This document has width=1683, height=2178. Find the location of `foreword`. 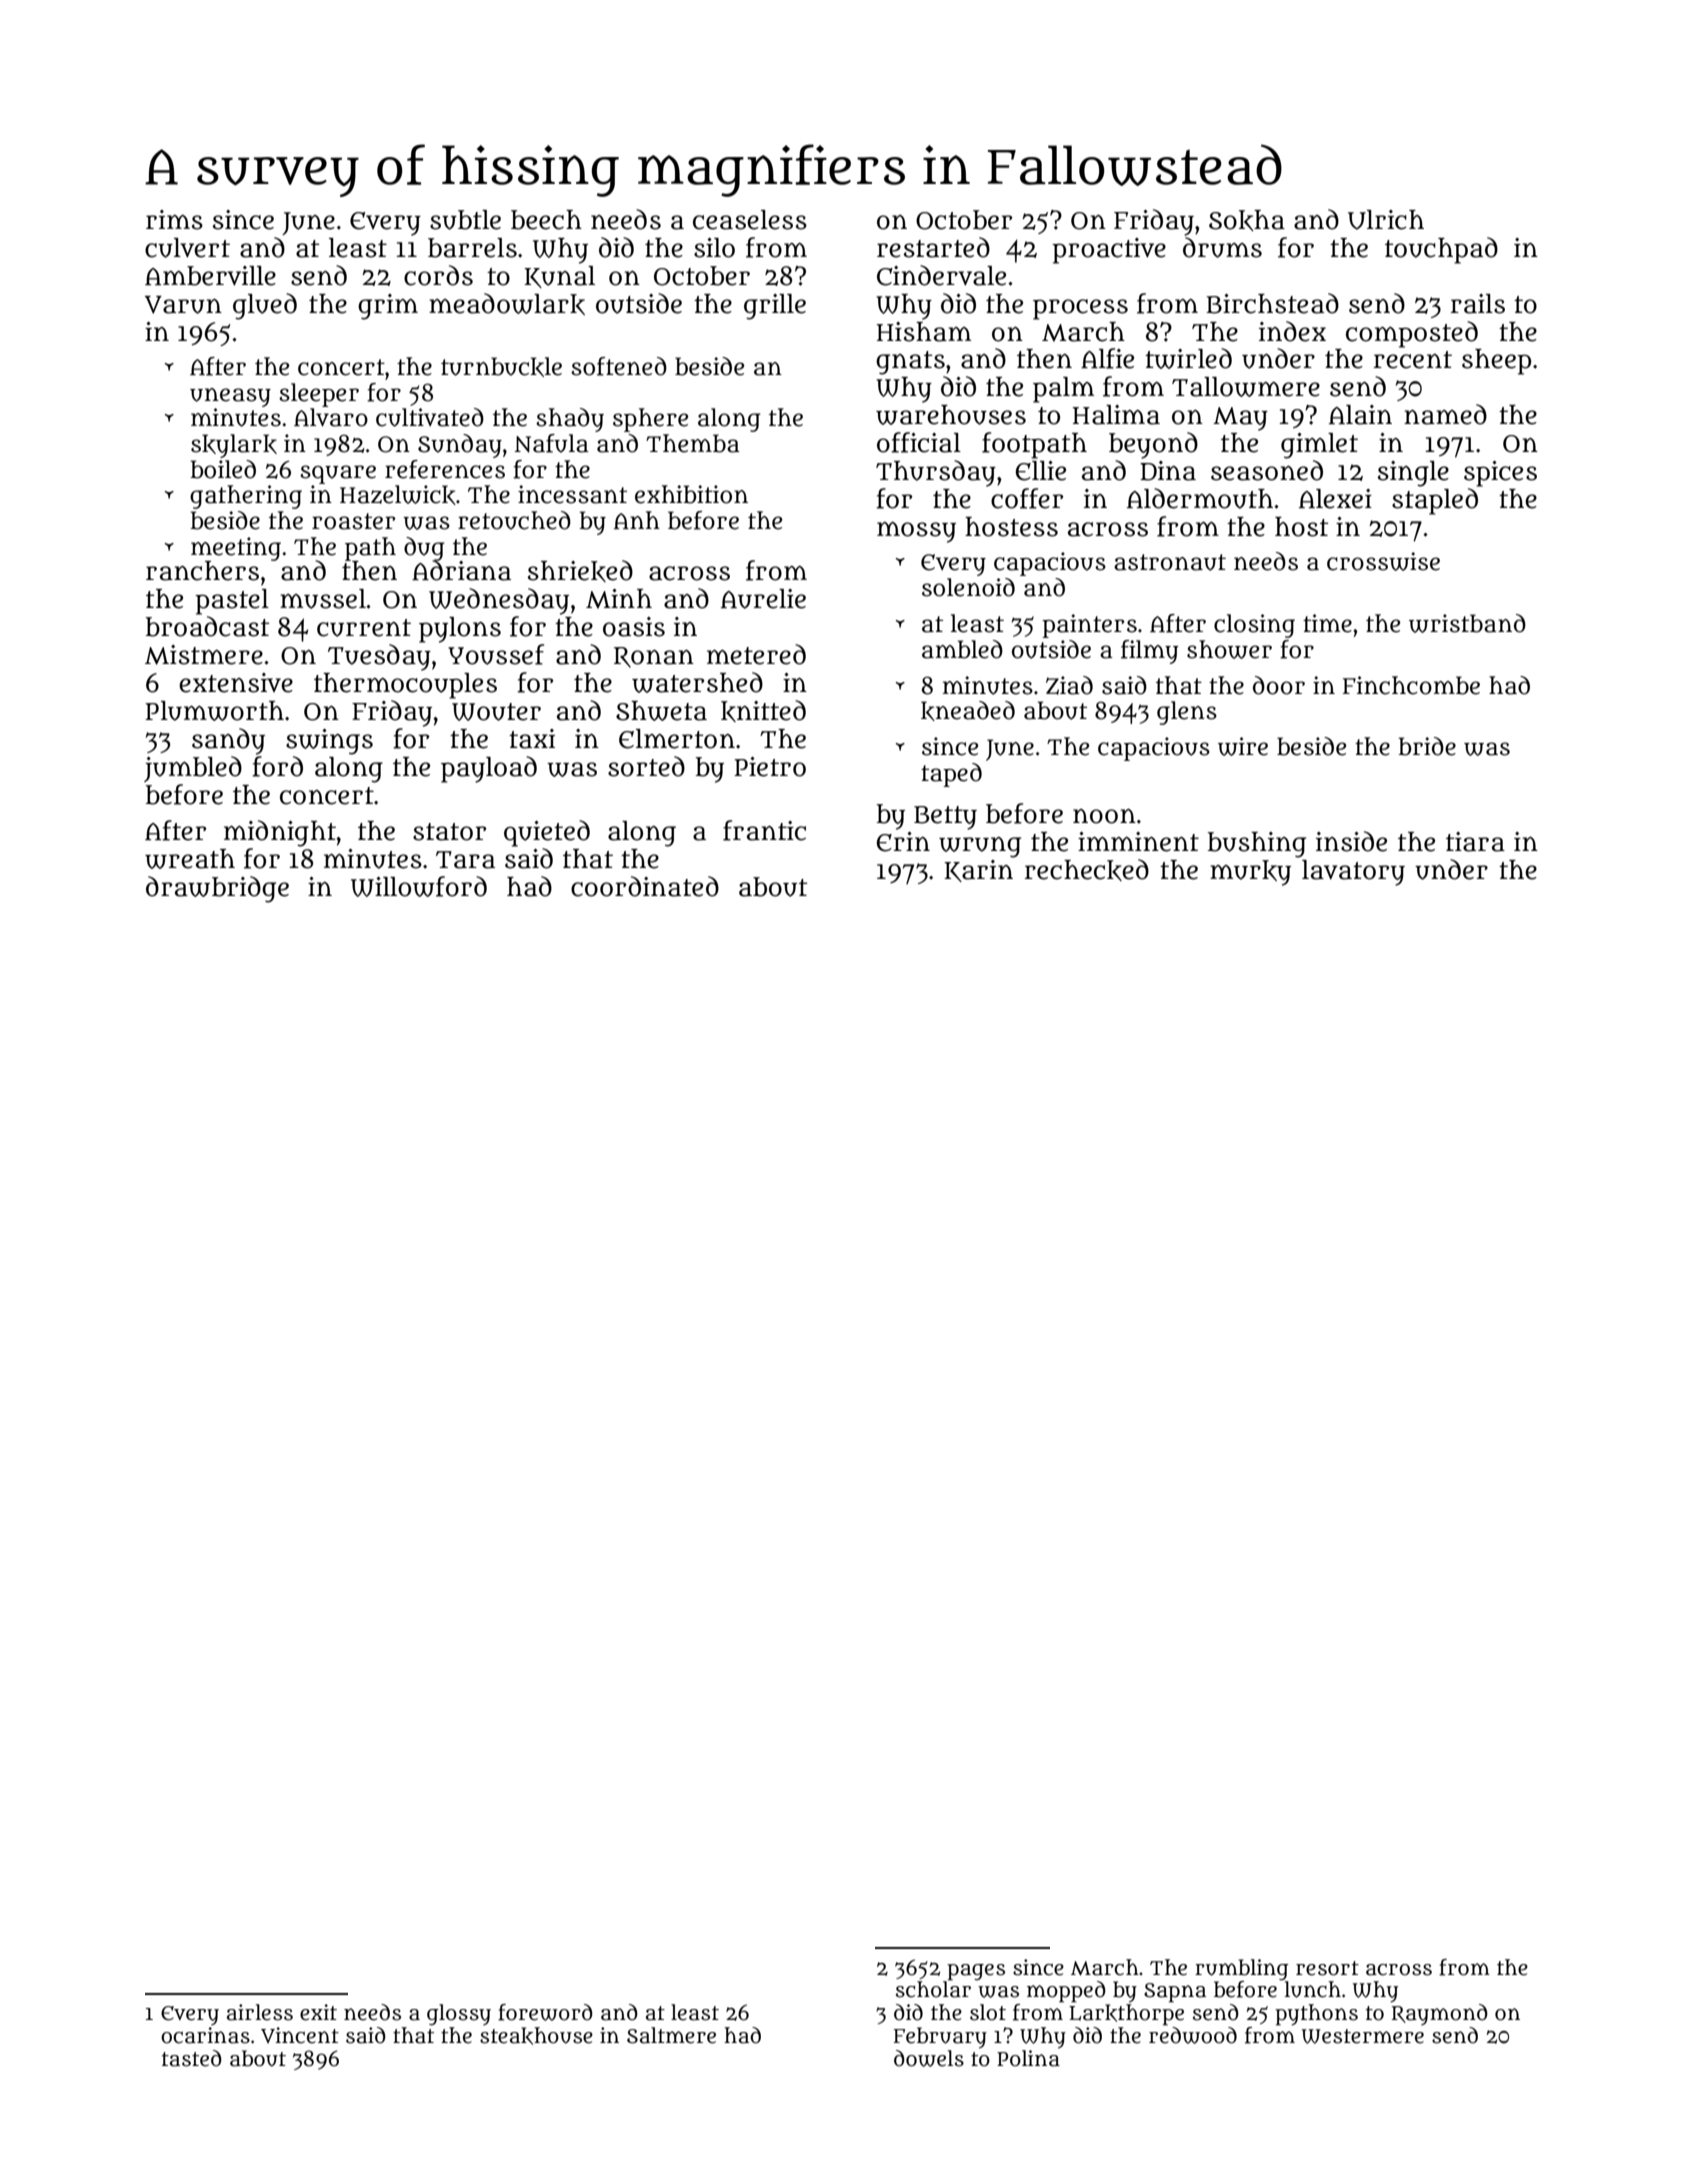

foreword is located at coordinates (545, 2012).
